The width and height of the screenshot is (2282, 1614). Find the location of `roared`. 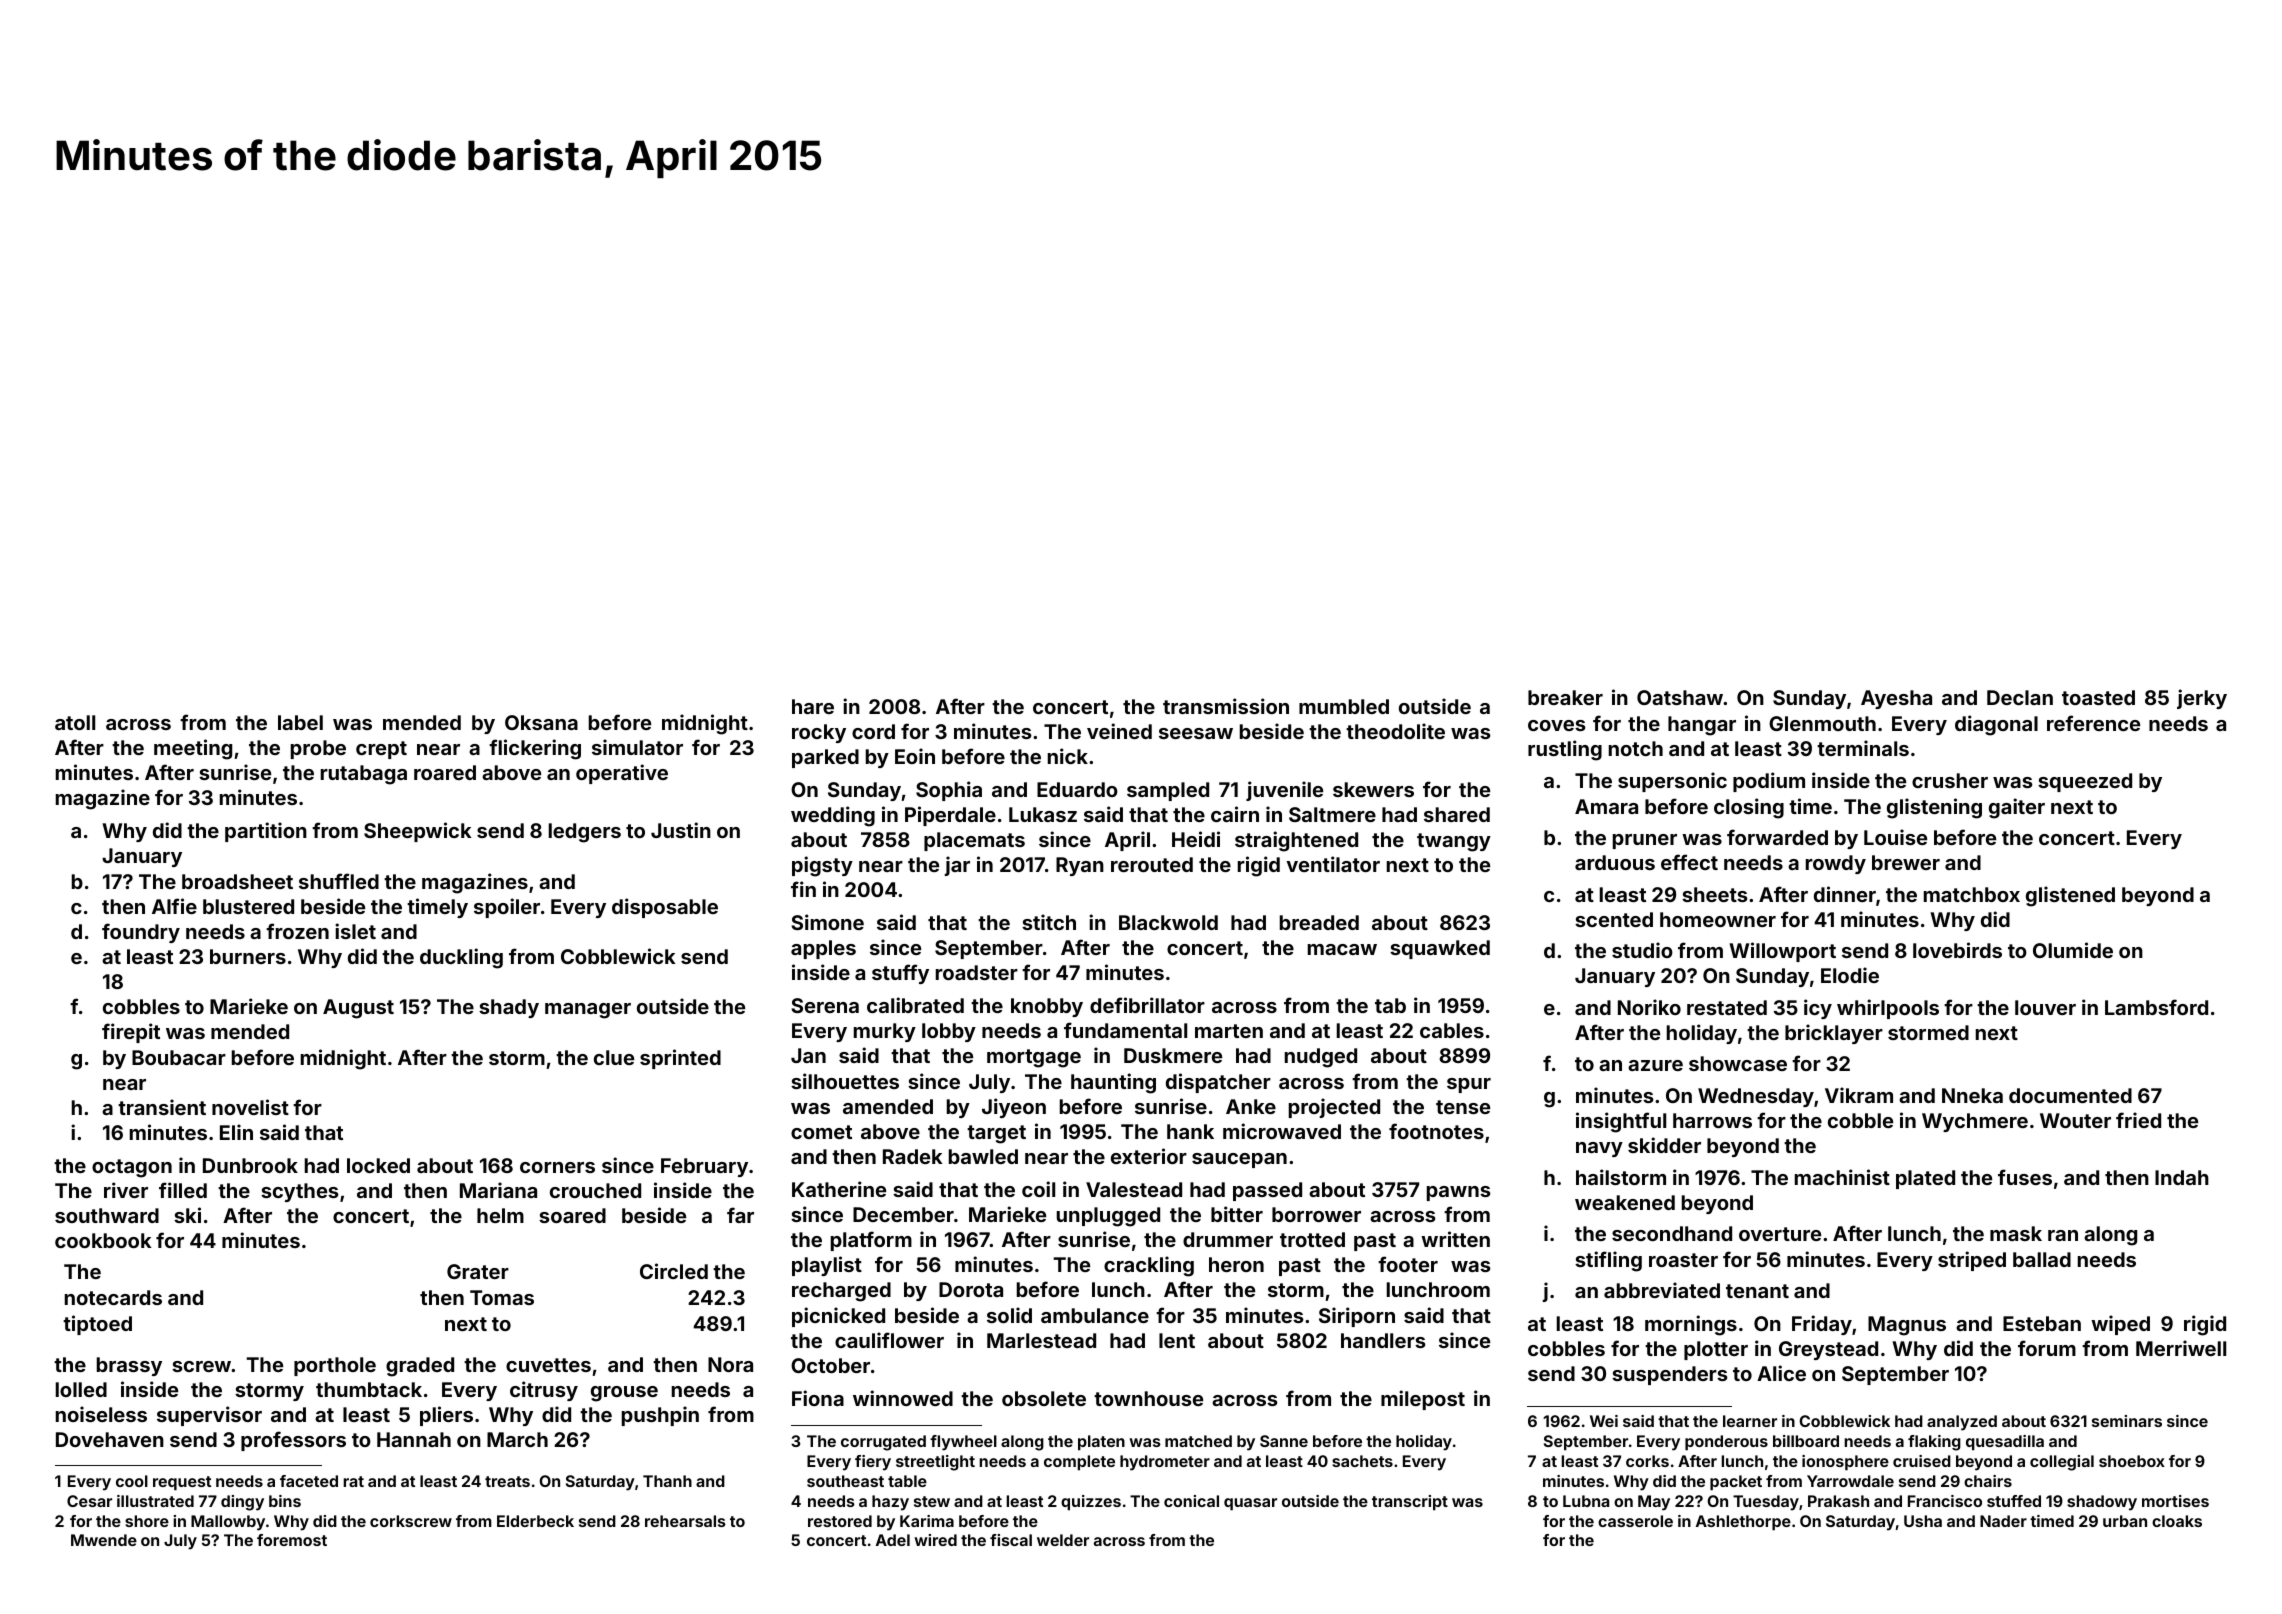

roared is located at coordinates (445, 772).
